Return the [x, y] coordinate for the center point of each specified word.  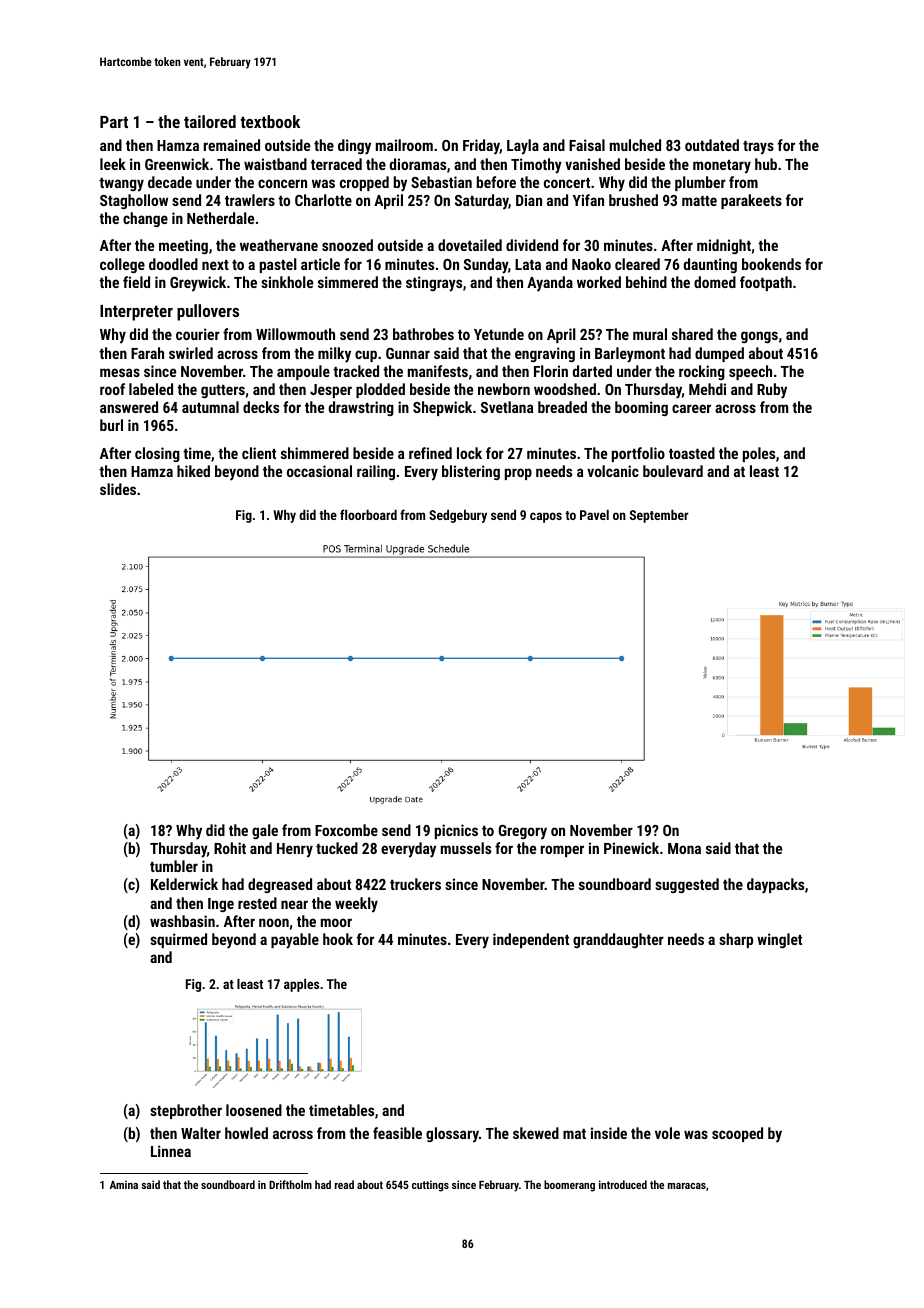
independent [531, 940]
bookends [771, 264]
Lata [528, 264]
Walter [201, 1133]
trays [758, 148]
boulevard [673, 471]
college [122, 265]
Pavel [594, 514]
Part [114, 122]
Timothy [536, 166]
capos [546, 517]
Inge [221, 905]
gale [265, 831]
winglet [779, 940]
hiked [193, 471]
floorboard [368, 514]
